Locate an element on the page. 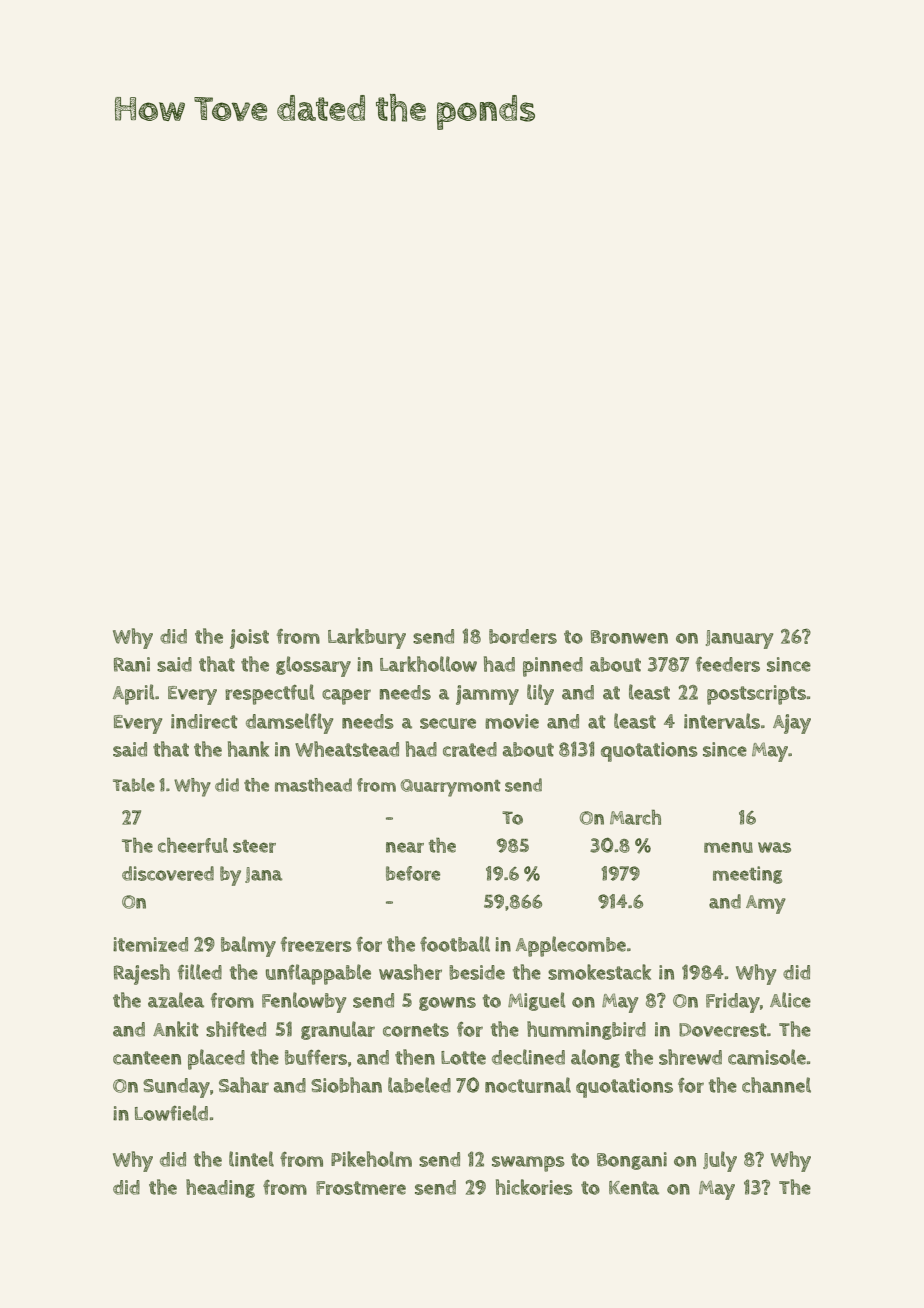  Sahar is located at coordinates (244, 1085).
